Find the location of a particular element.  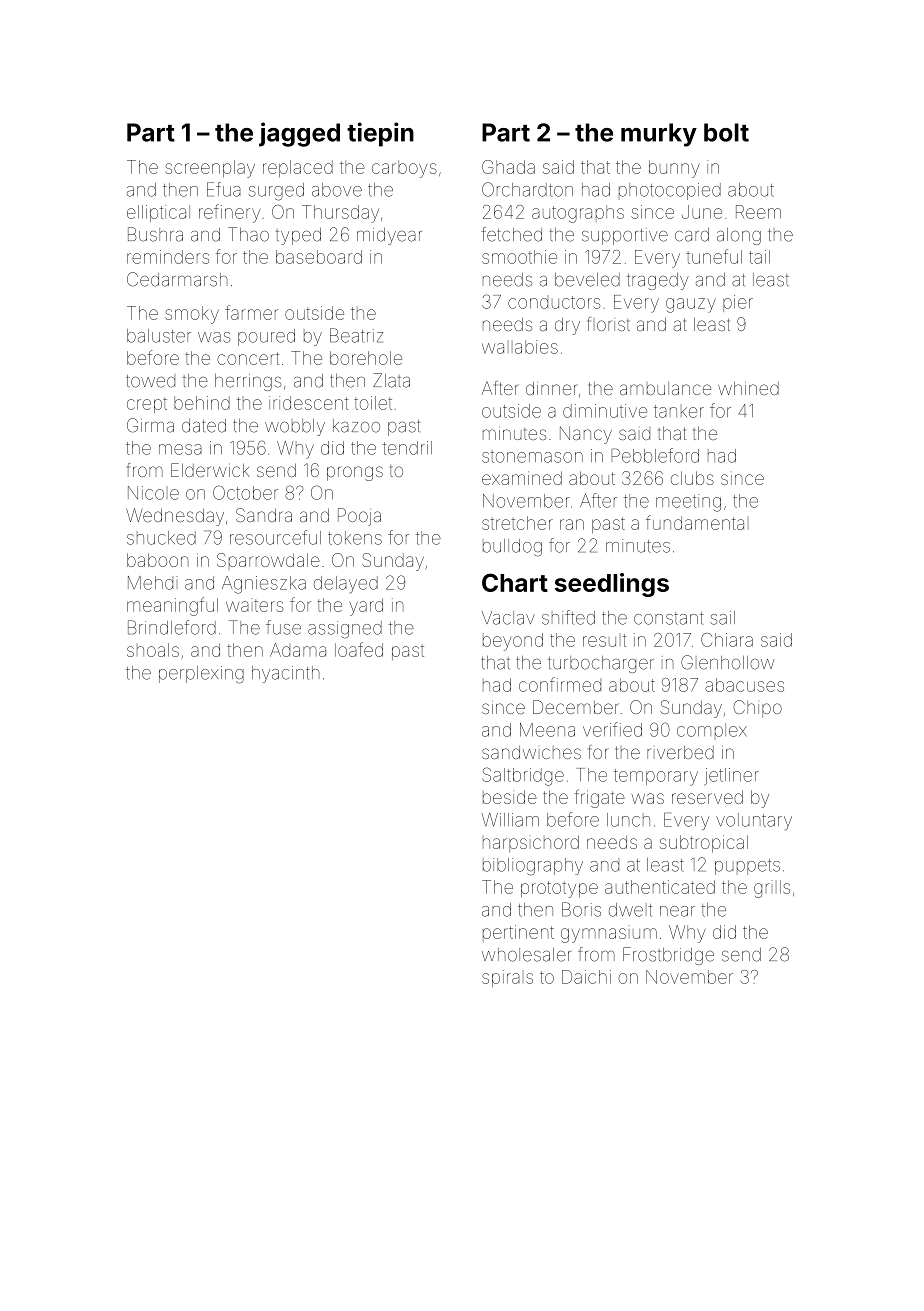

October is located at coordinates (245, 492).
